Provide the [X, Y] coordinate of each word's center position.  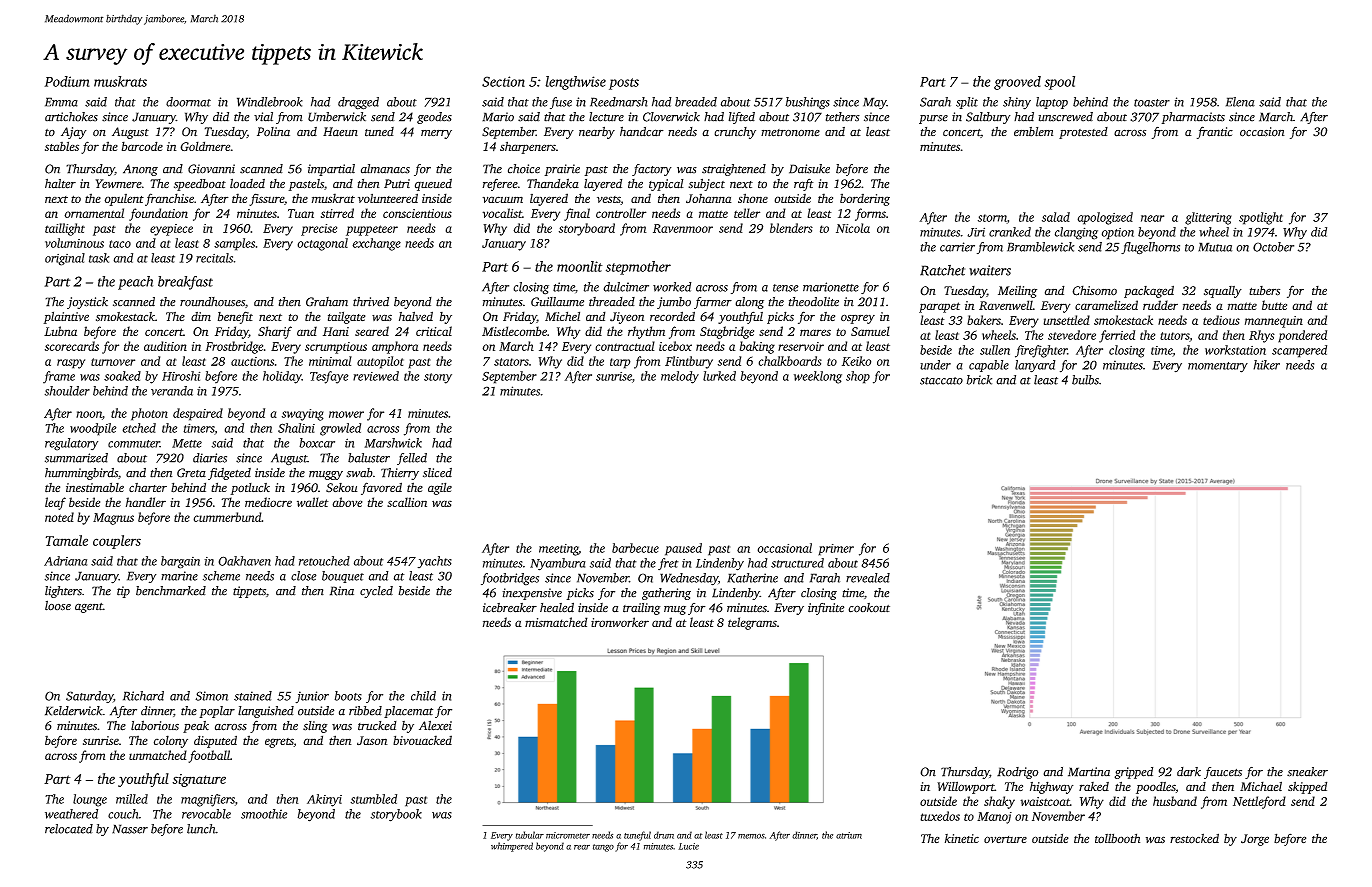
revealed [868, 578]
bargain [180, 562]
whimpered [512, 847]
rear [582, 847]
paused [683, 549]
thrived [371, 302]
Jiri [976, 232]
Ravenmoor [683, 228]
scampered [1299, 351]
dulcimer [626, 287]
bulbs [1085, 380]
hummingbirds [81, 474]
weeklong [818, 377]
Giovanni [211, 169]
